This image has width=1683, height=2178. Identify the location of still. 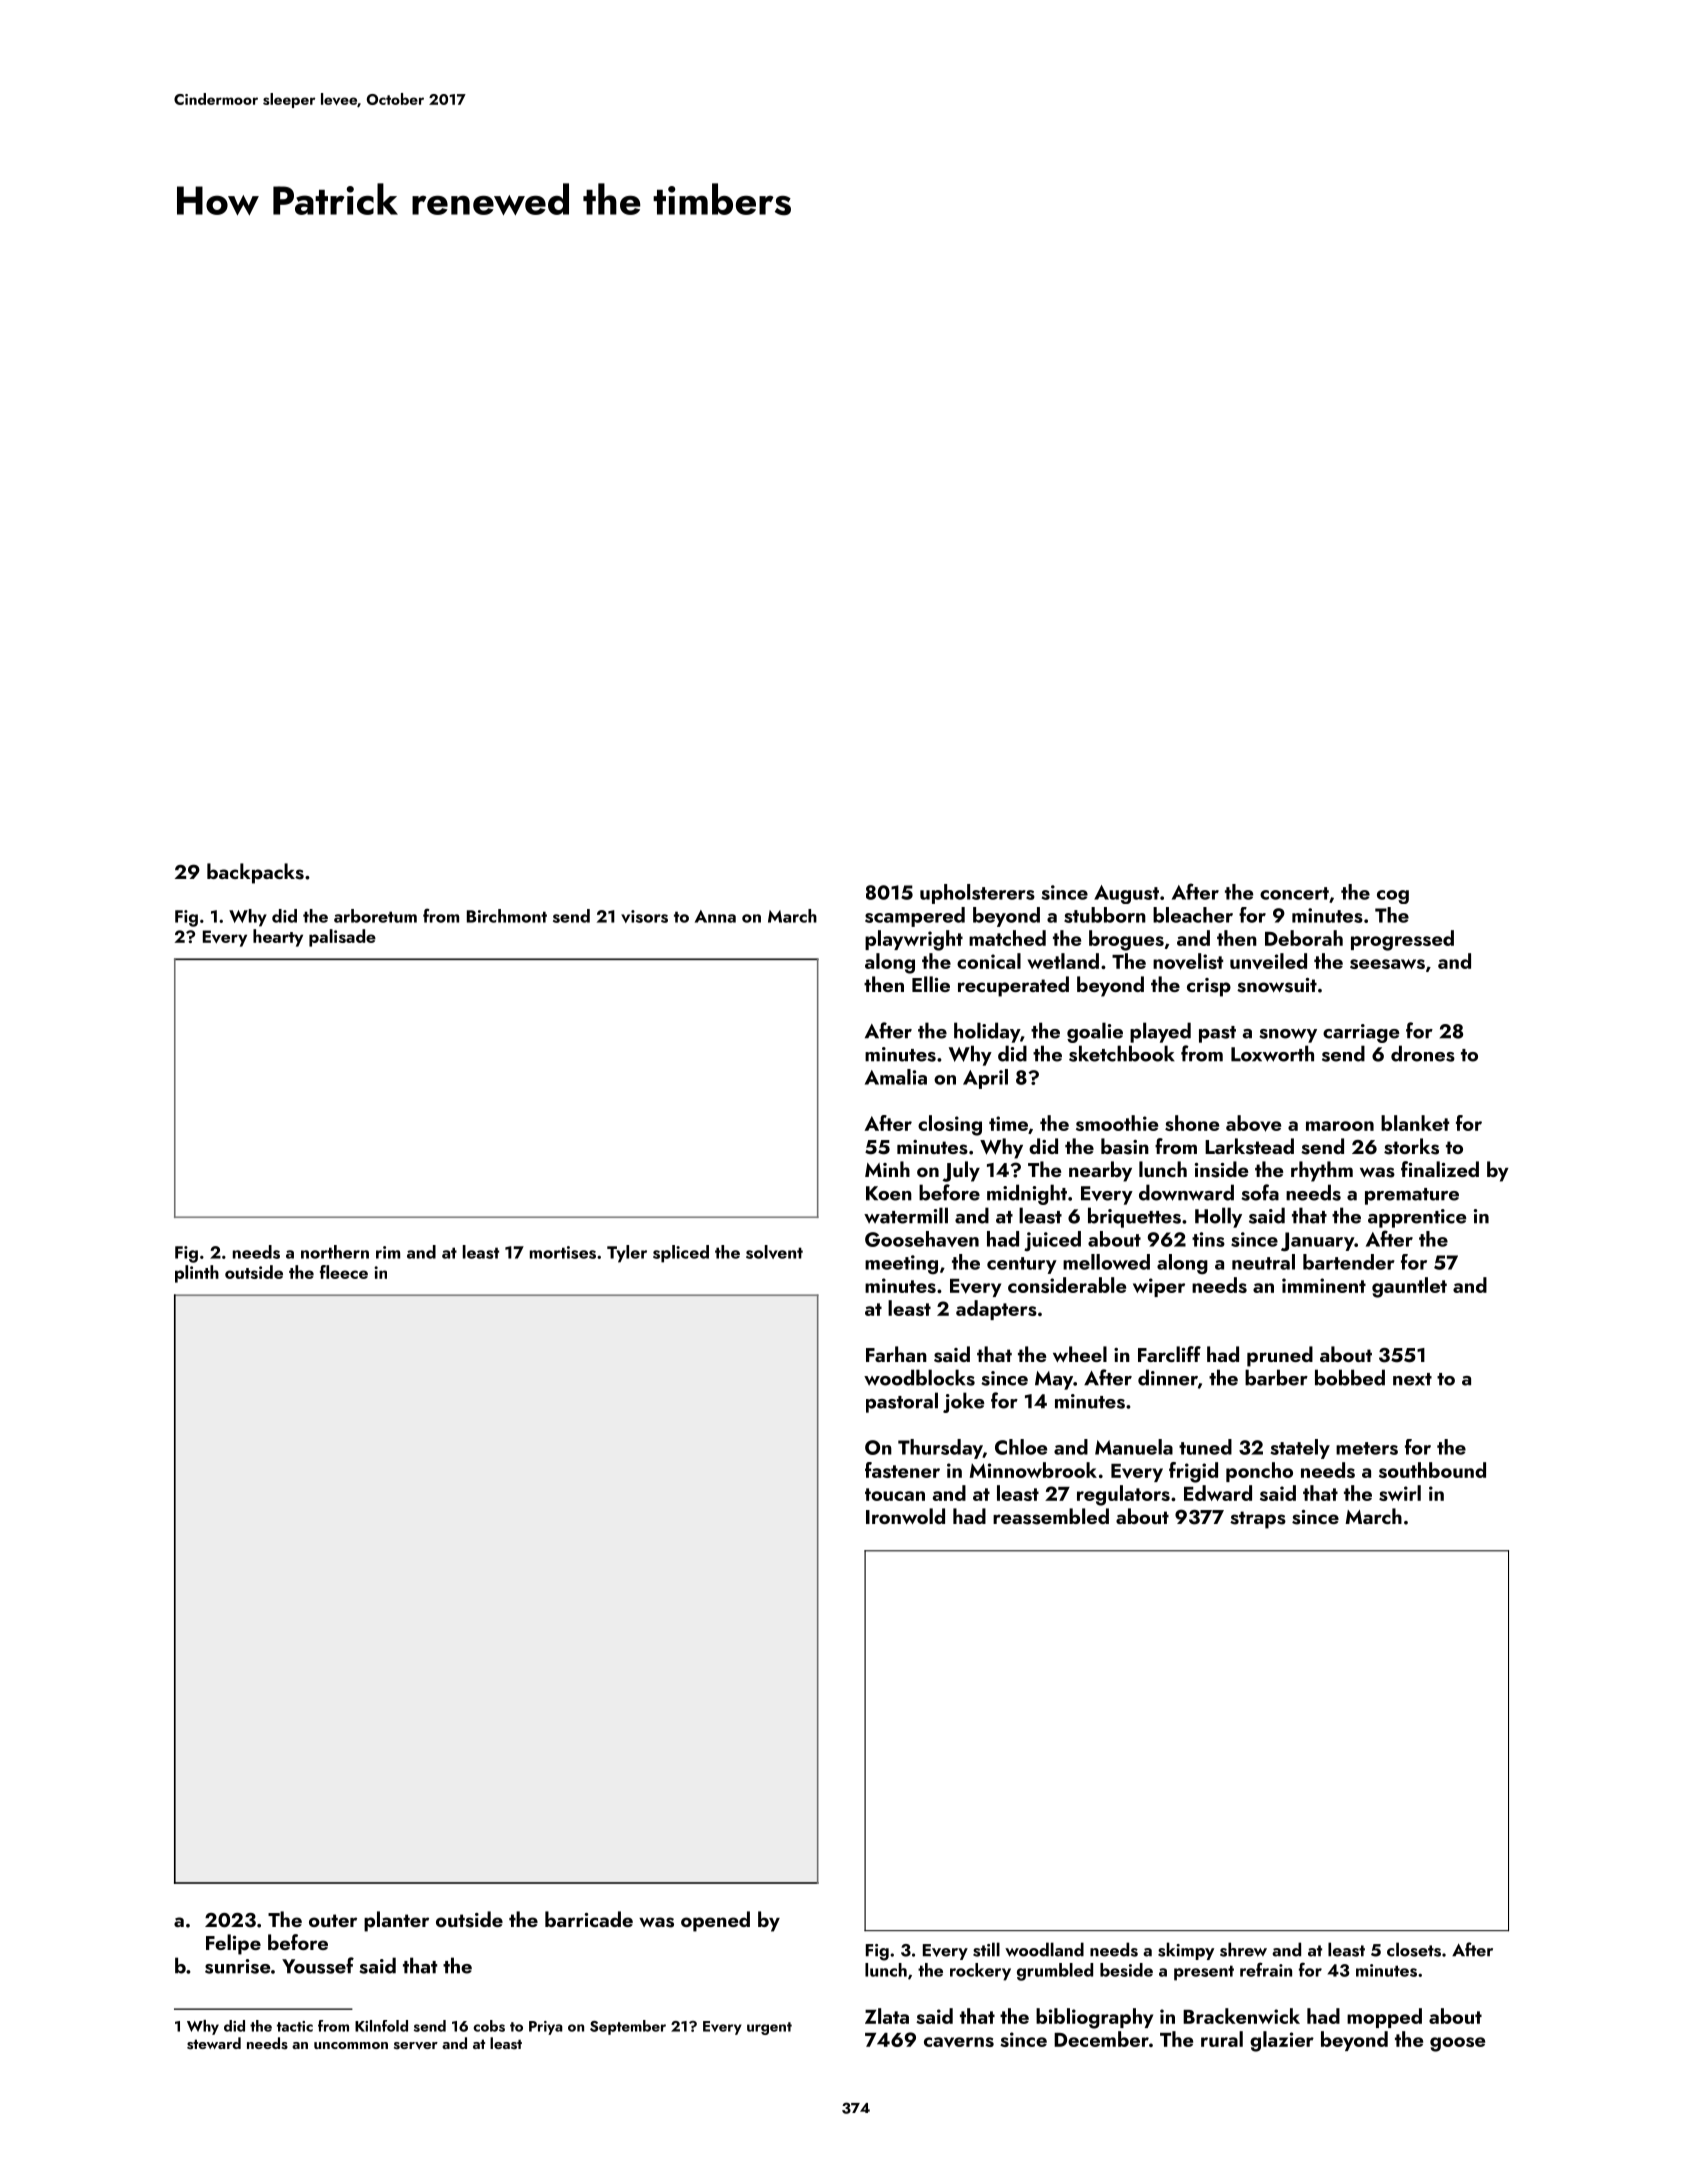
(986, 1949).
